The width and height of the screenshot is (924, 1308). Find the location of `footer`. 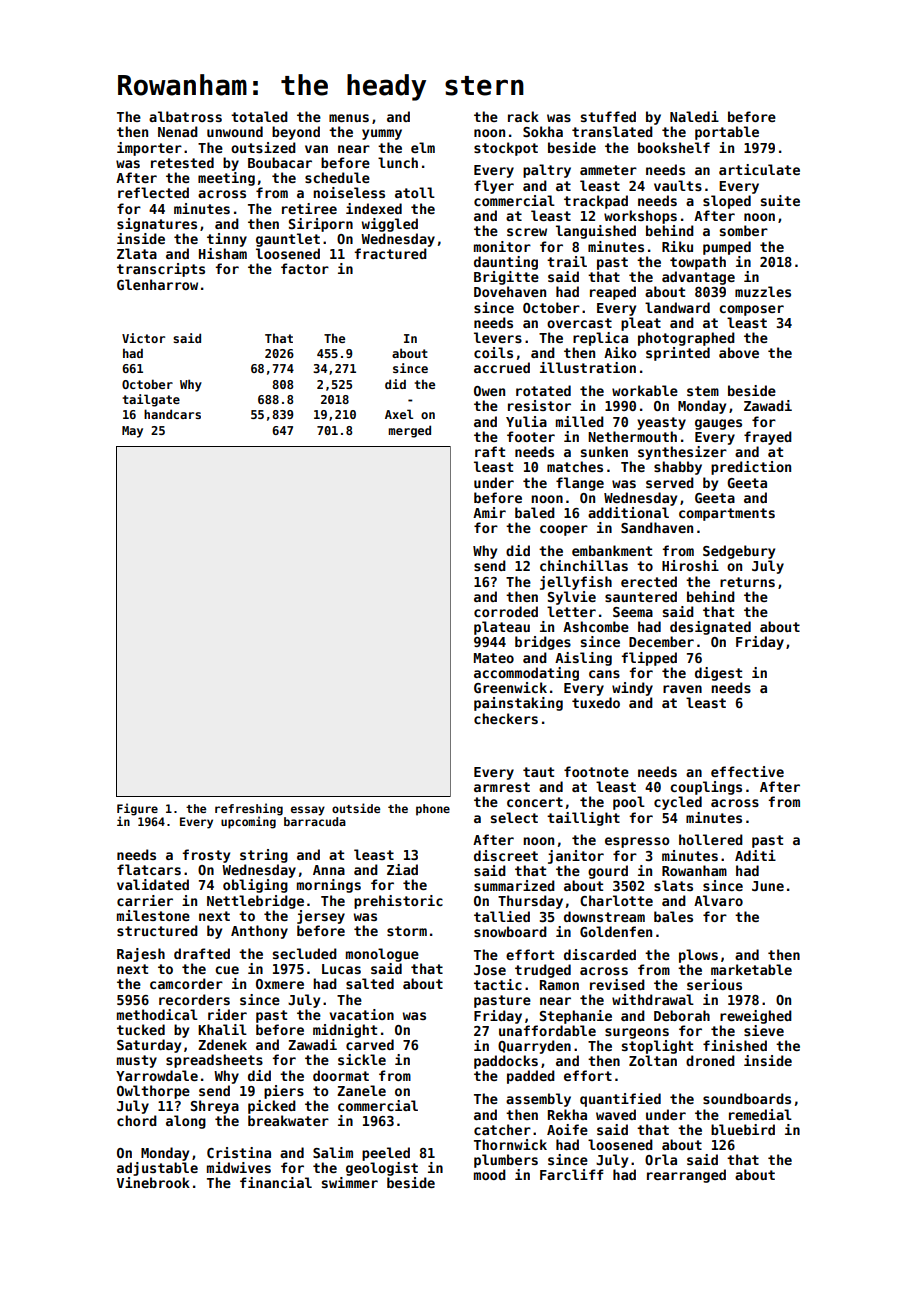

footer is located at coordinates (531, 436).
